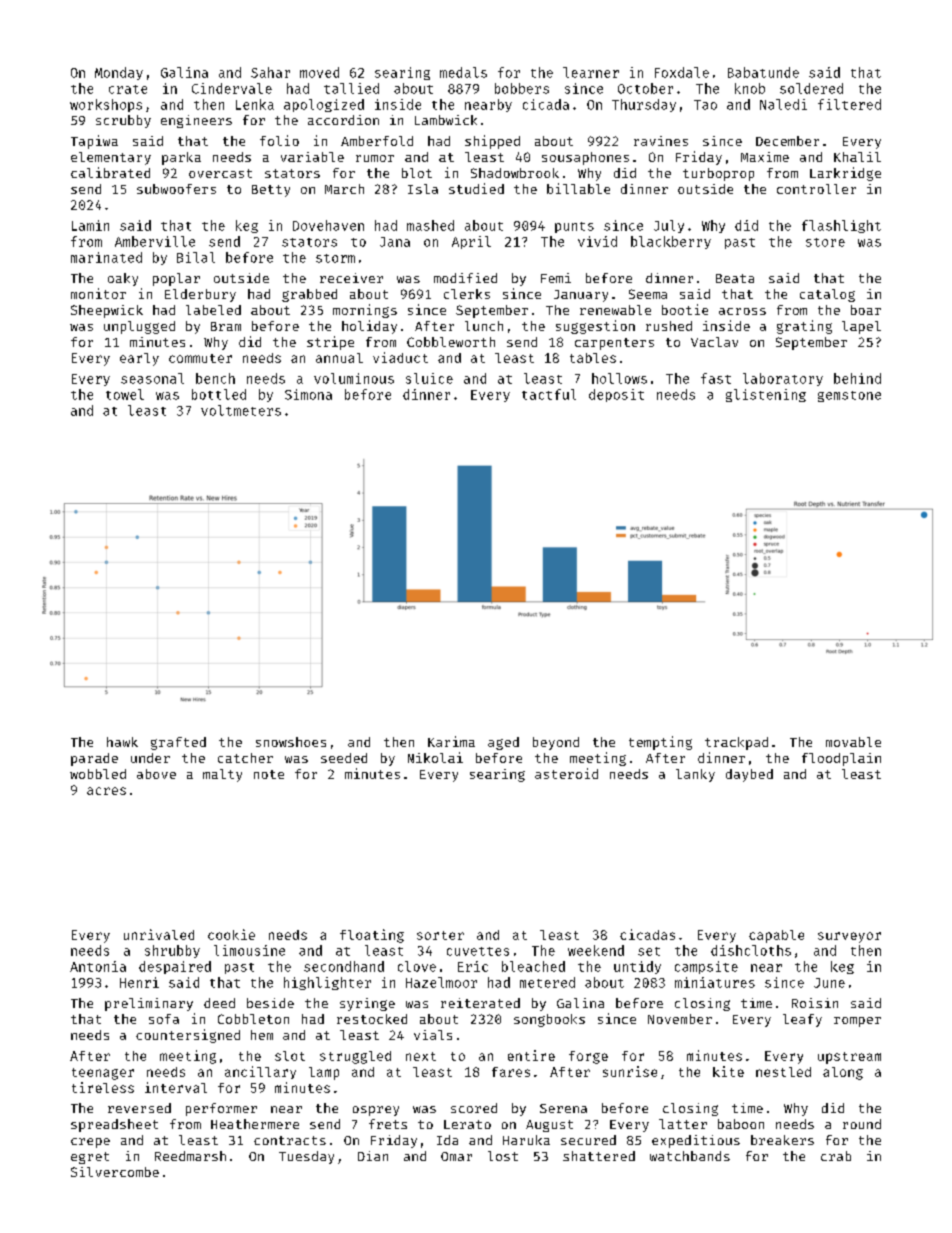  What do you see at coordinates (308, 394) in the screenshot?
I see `Simona` at bounding box center [308, 394].
